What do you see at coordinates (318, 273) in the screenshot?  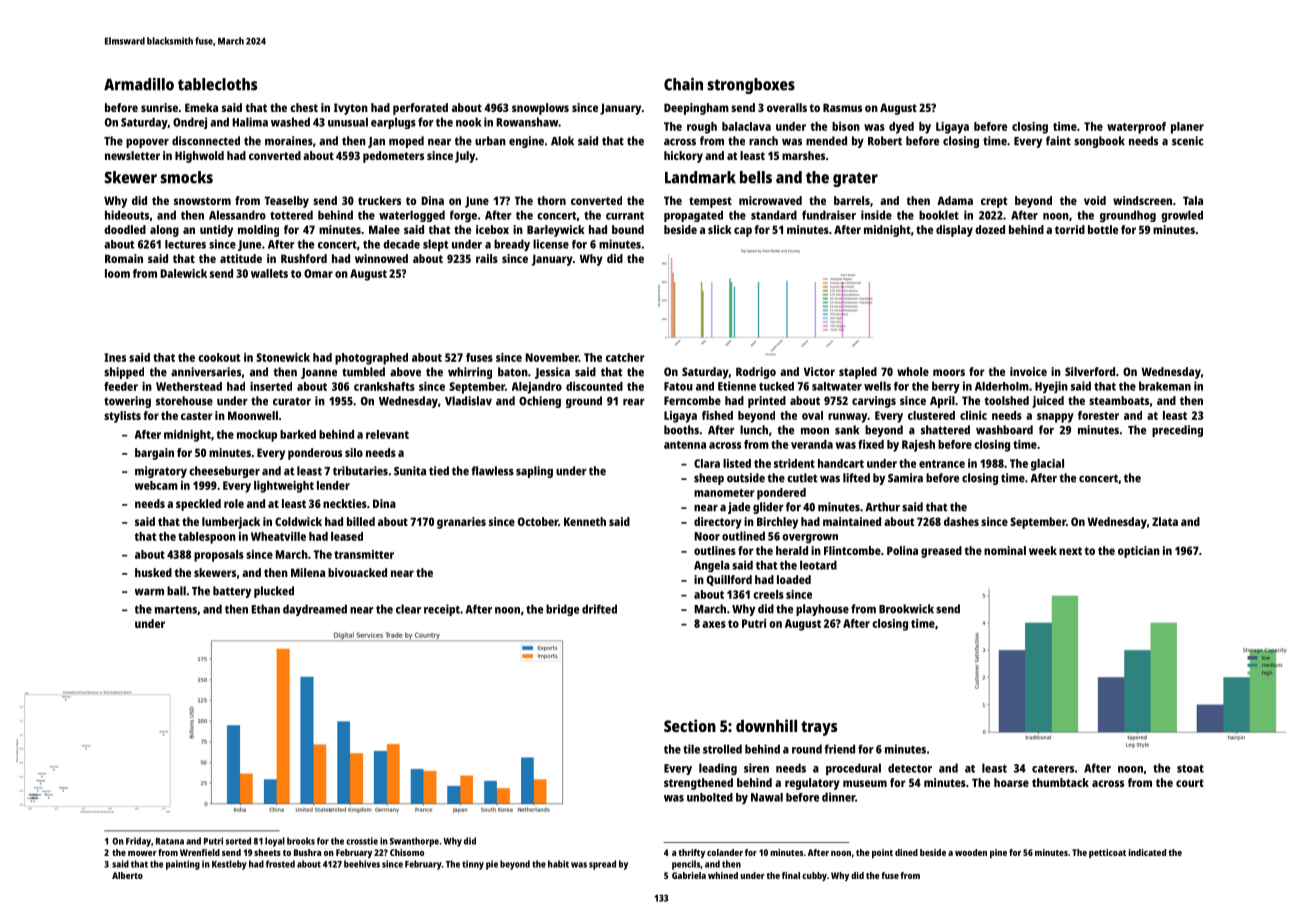 I see `Omar` at bounding box center [318, 273].
